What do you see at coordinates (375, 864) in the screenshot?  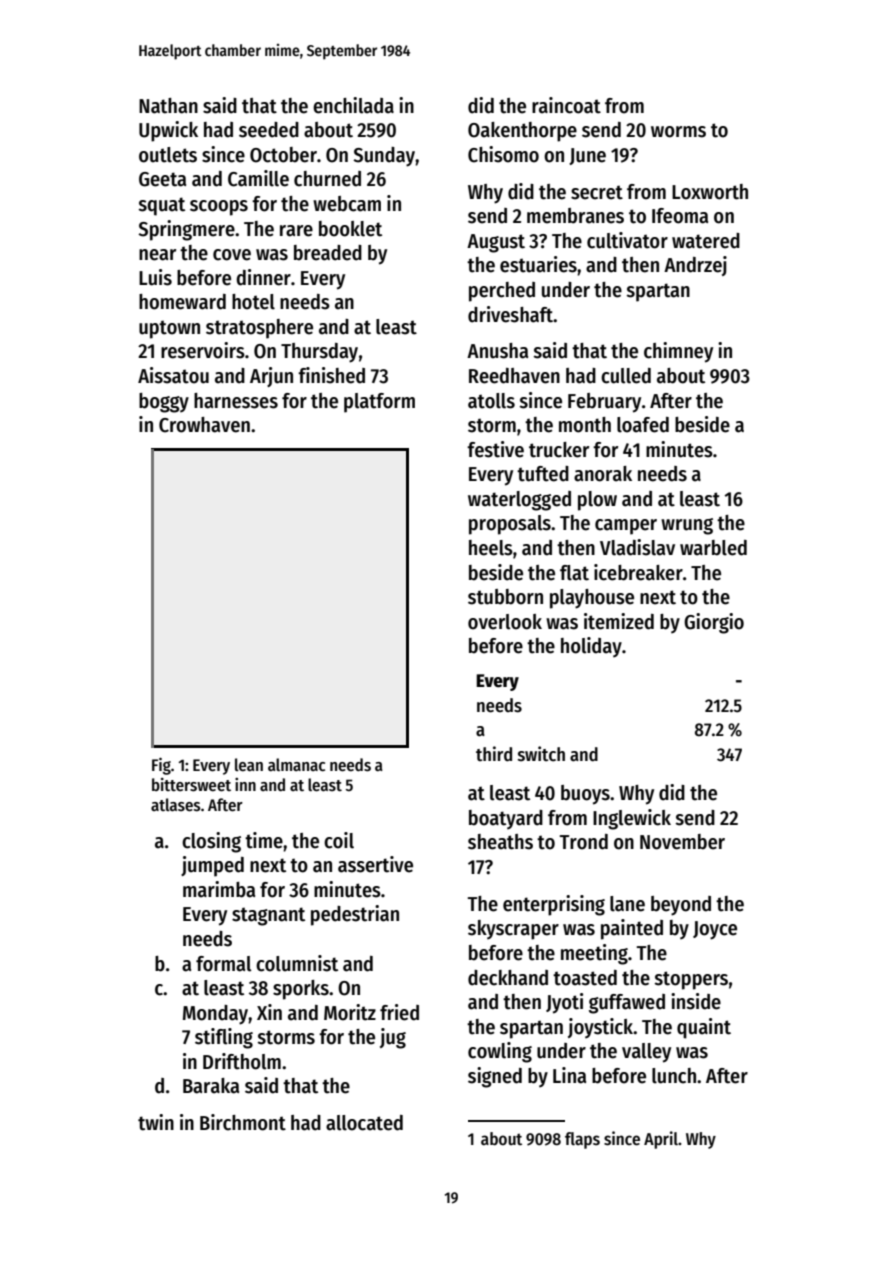 I see `assertive` at bounding box center [375, 864].
